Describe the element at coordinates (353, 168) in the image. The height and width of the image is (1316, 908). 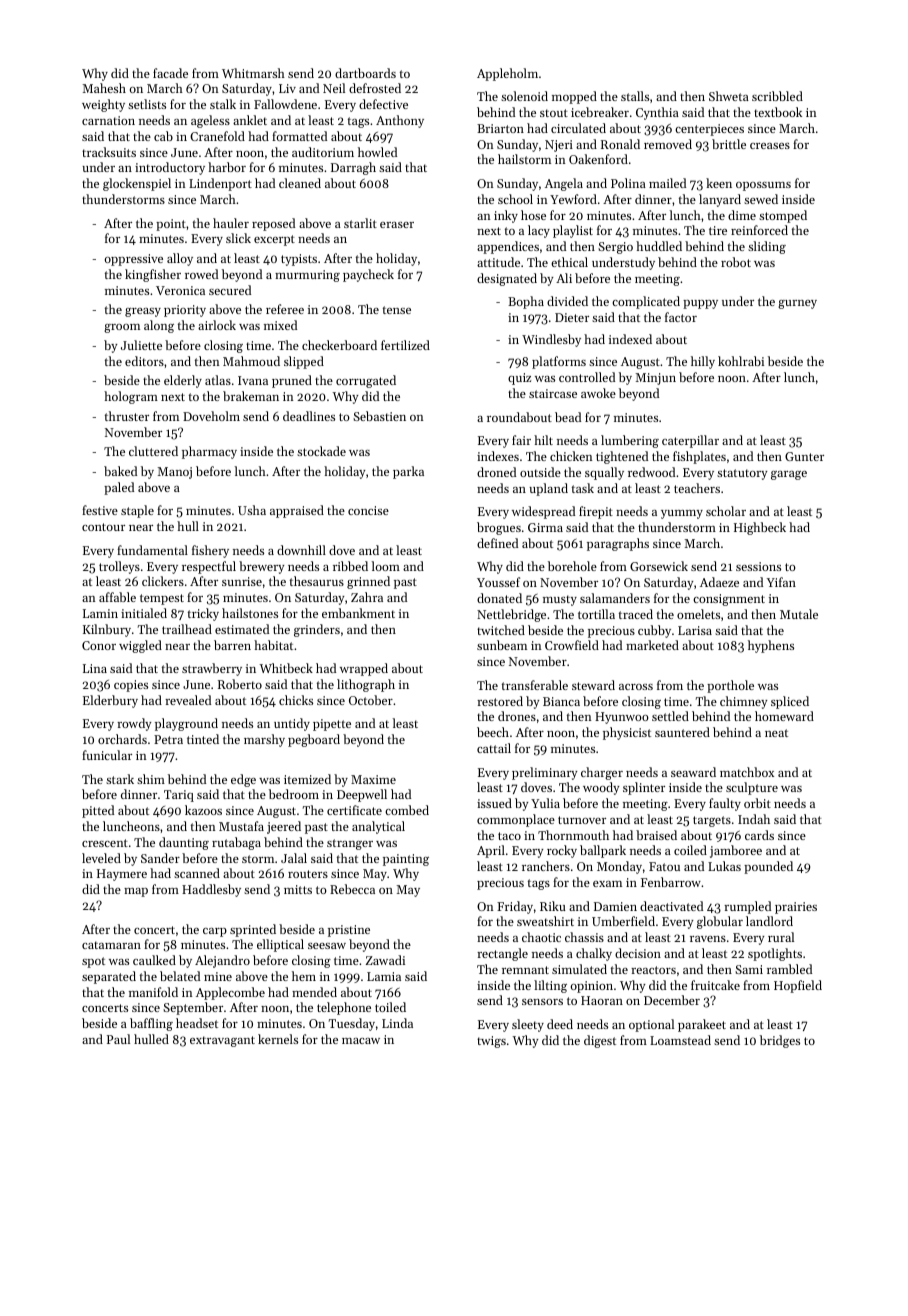
I see `Darragh` at that location.
